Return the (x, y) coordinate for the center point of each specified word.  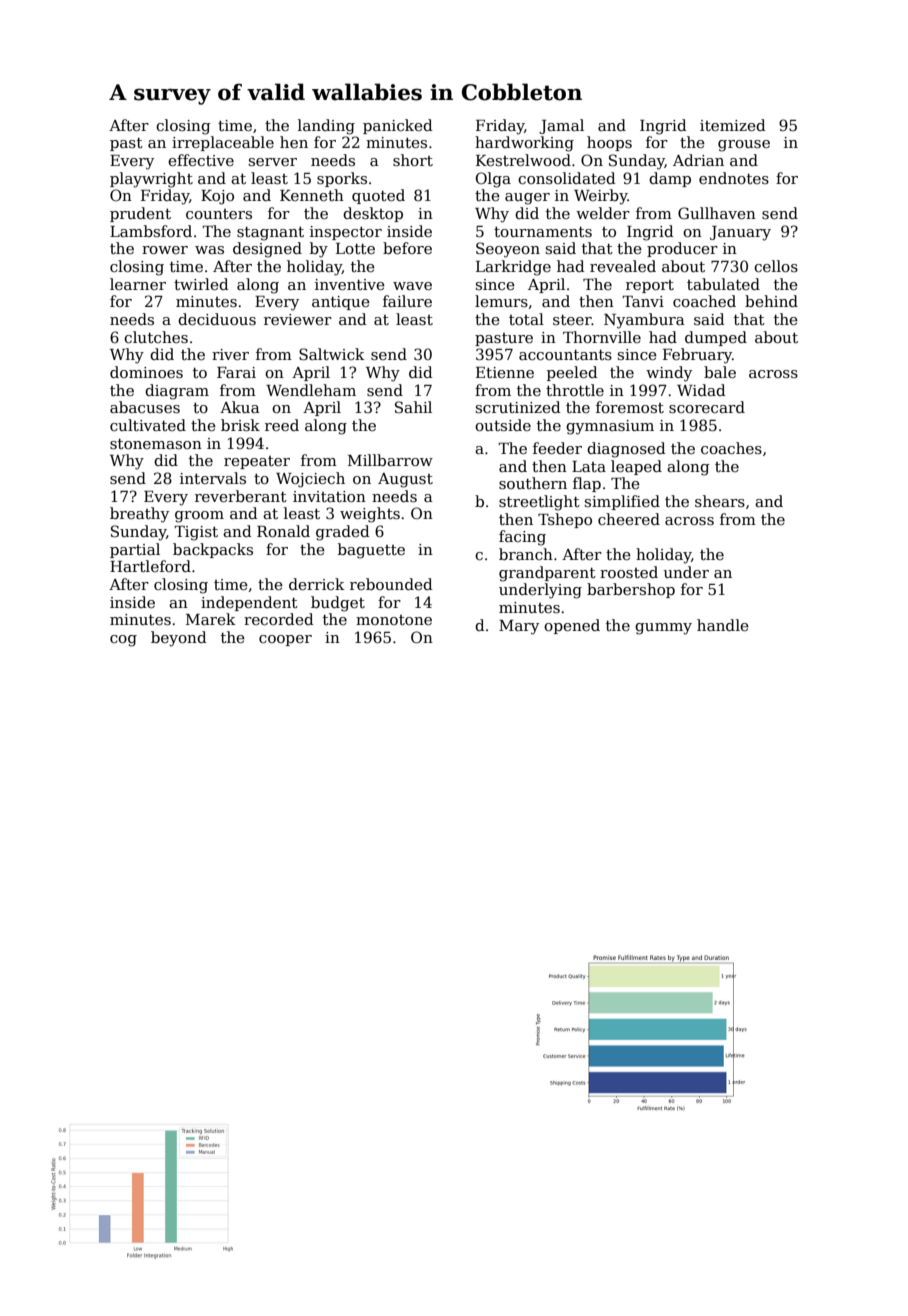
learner (138, 284)
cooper (285, 640)
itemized (733, 125)
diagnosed (626, 450)
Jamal (561, 126)
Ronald (283, 531)
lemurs (501, 301)
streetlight (539, 503)
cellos (776, 266)
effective (201, 160)
